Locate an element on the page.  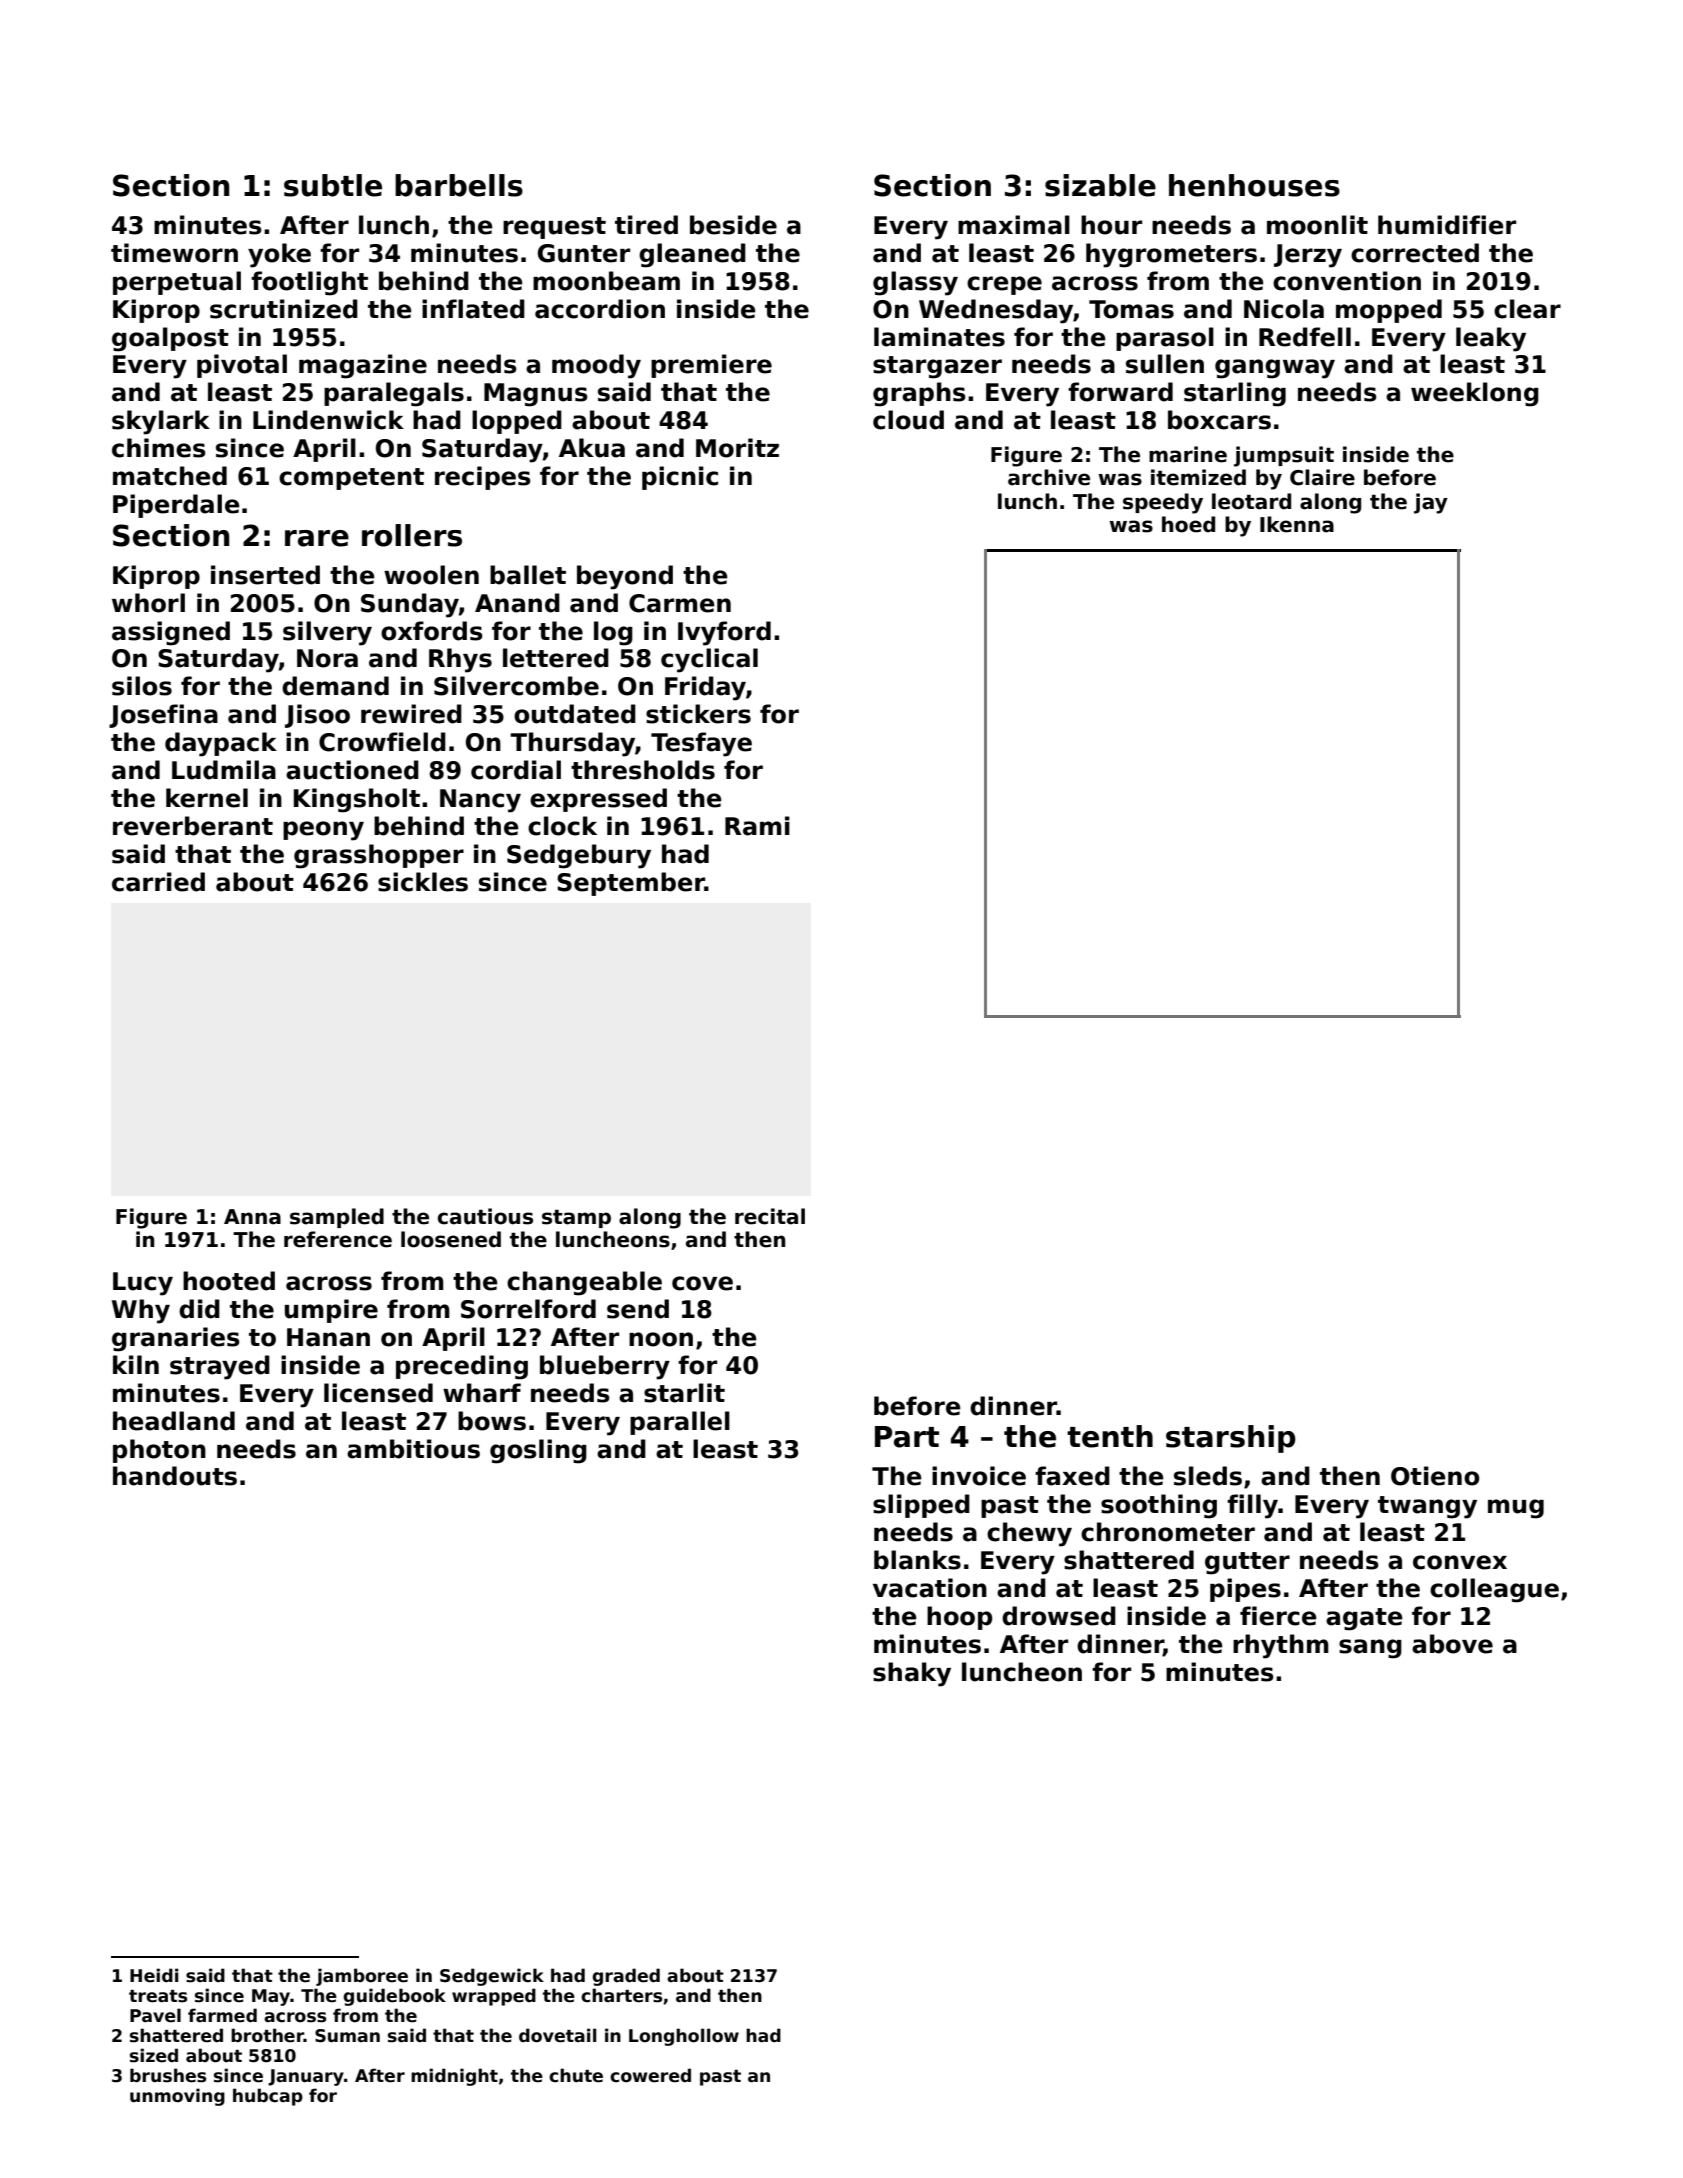
subtle is located at coordinates (333, 185).
